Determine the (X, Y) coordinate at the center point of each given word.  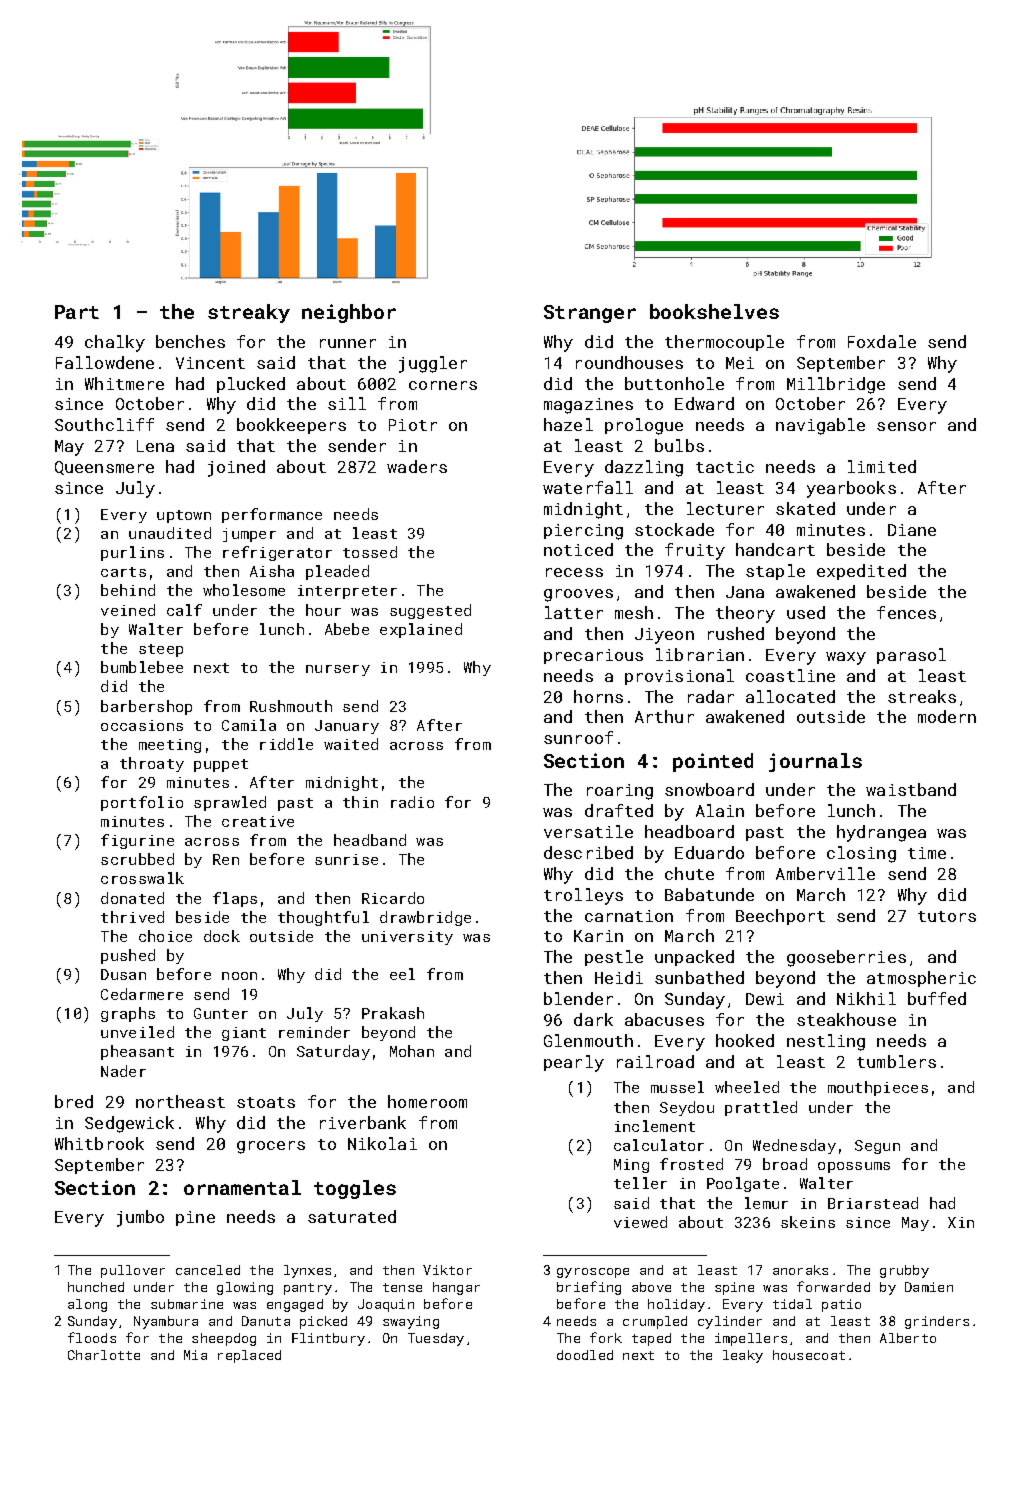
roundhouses (629, 362)
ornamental (242, 1187)
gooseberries (846, 958)
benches (190, 341)
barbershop (146, 707)
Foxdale (882, 341)
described (588, 852)
